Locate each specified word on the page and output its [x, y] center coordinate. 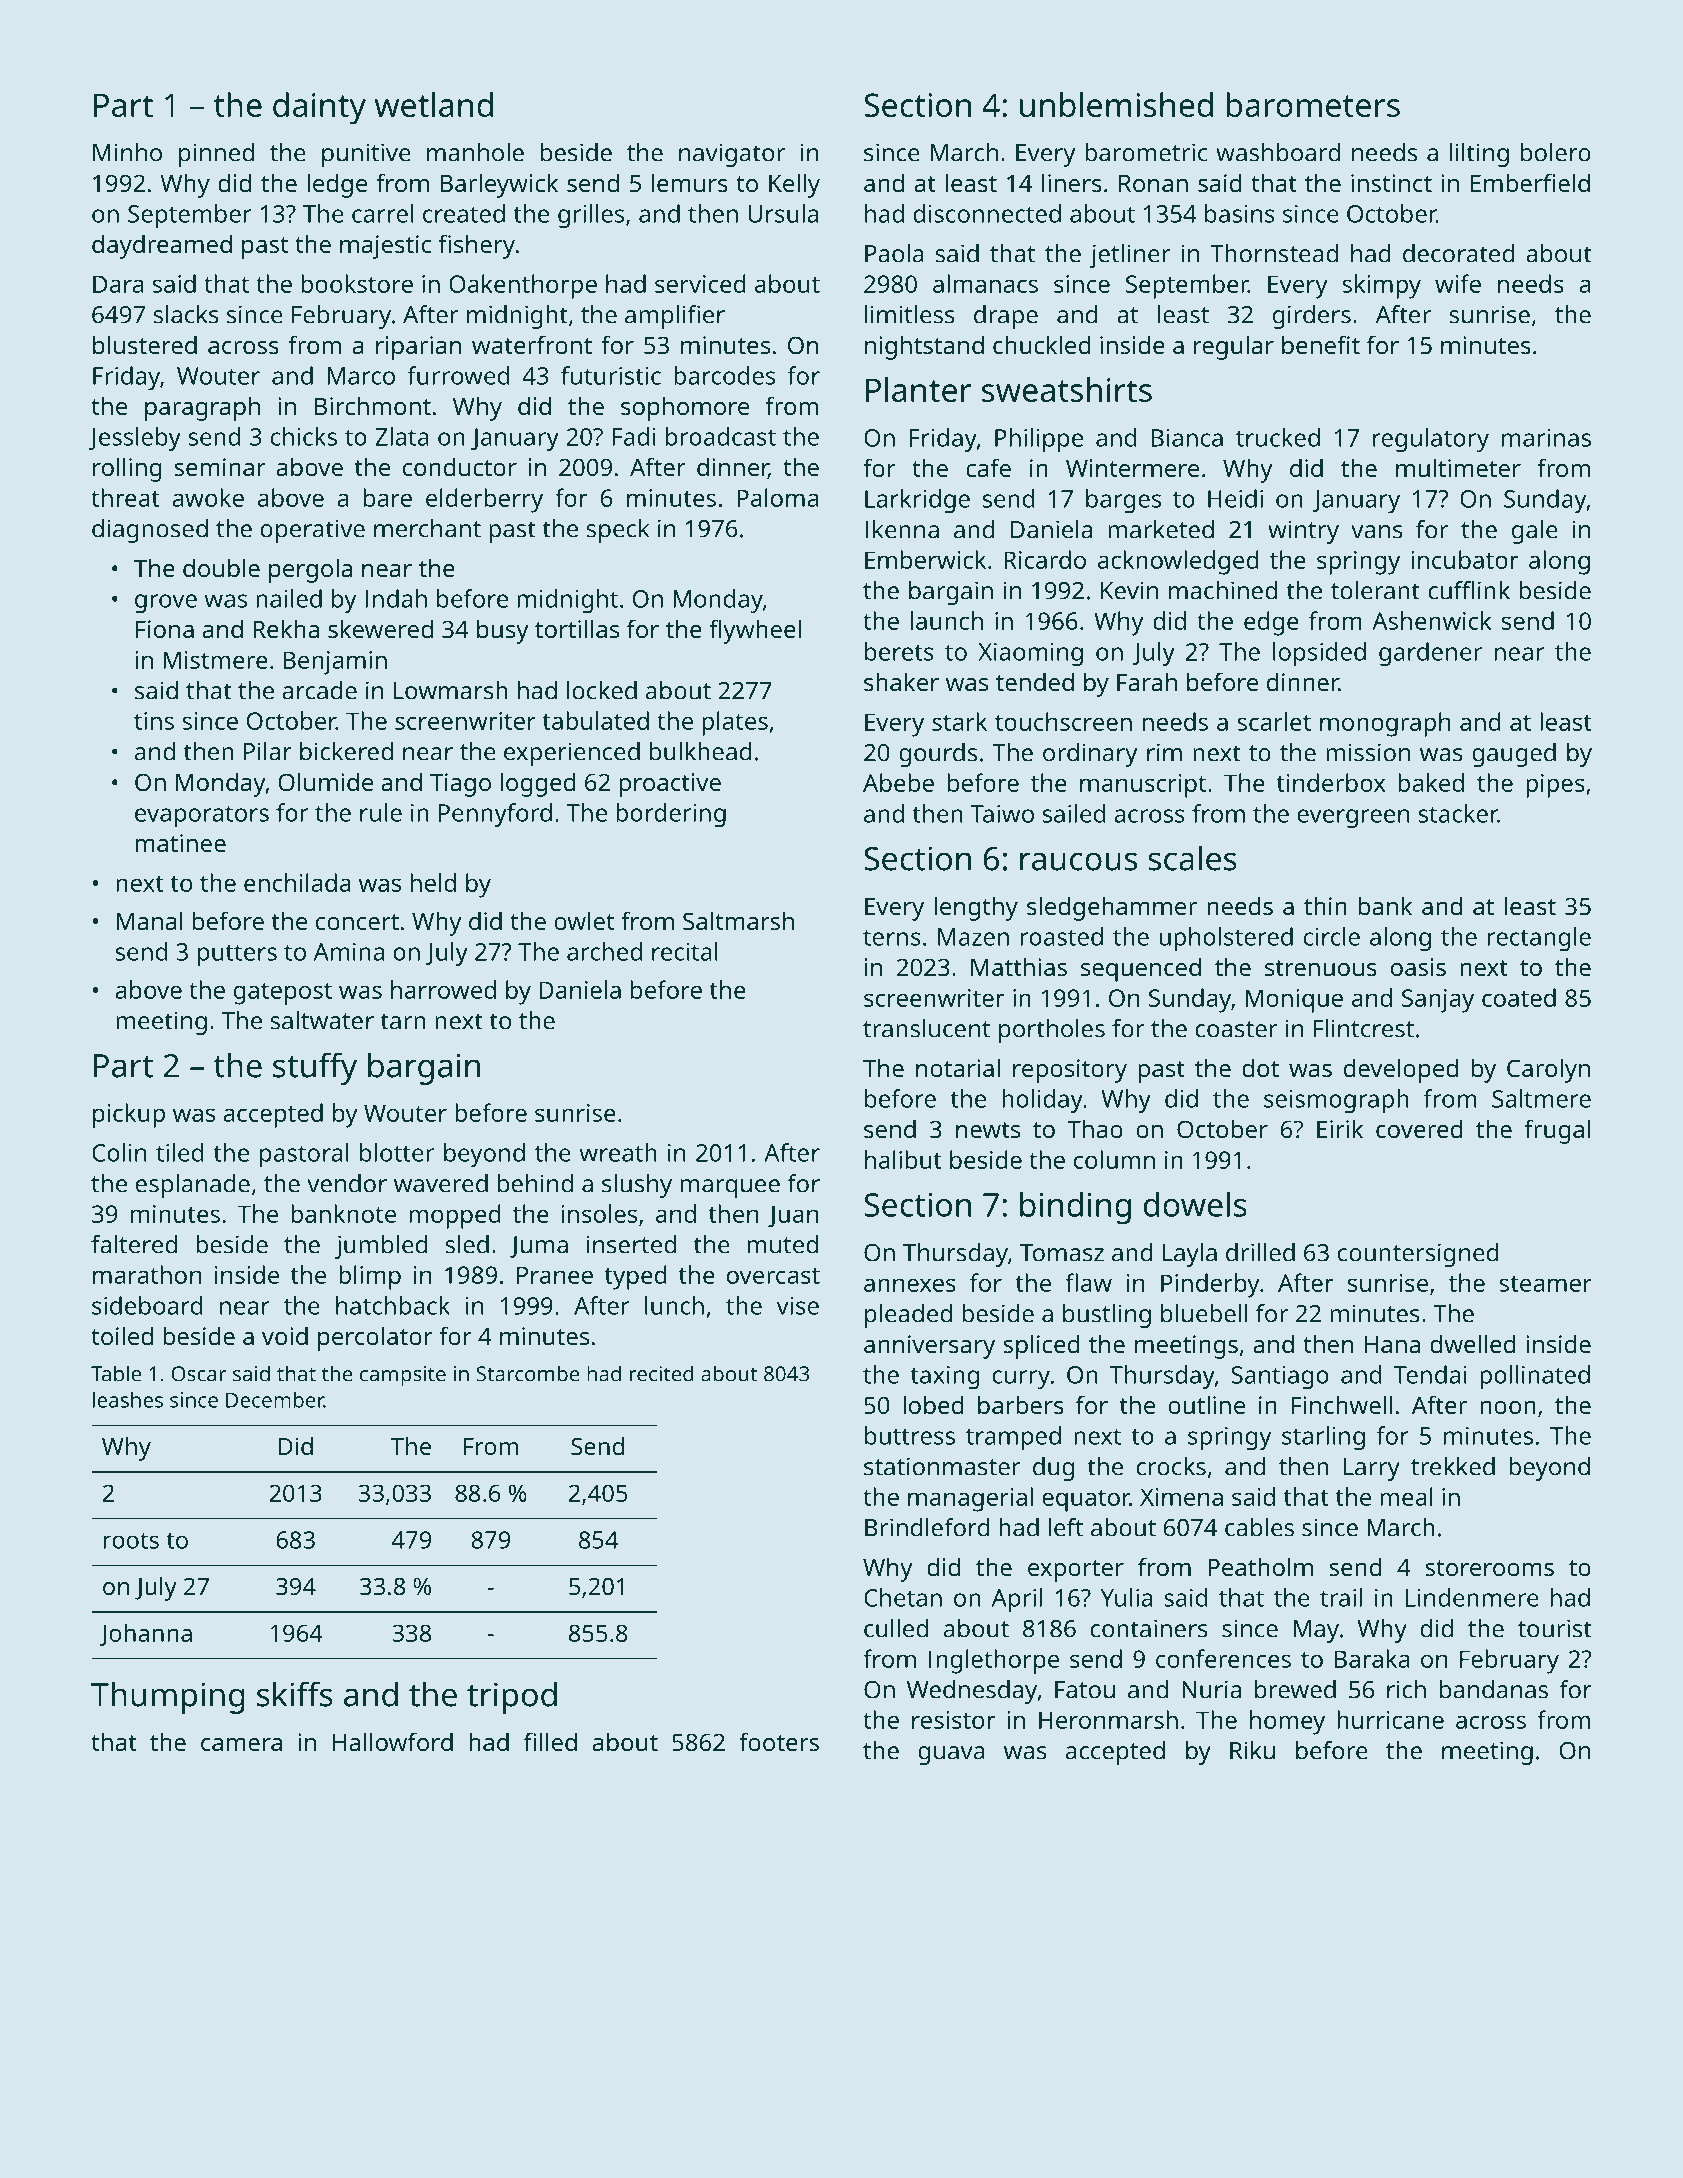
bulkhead [700, 751]
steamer [1546, 1284]
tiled [179, 1152]
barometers [1313, 104]
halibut [903, 1159]
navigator [732, 155]
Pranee [555, 1275]
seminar [220, 467]
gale [1535, 532]
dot [1260, 1067]
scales [1192, 858]
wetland [434, 104]
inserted [631, 1244]
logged [538, 784]
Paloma [777, 497]
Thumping [168, 1697]
